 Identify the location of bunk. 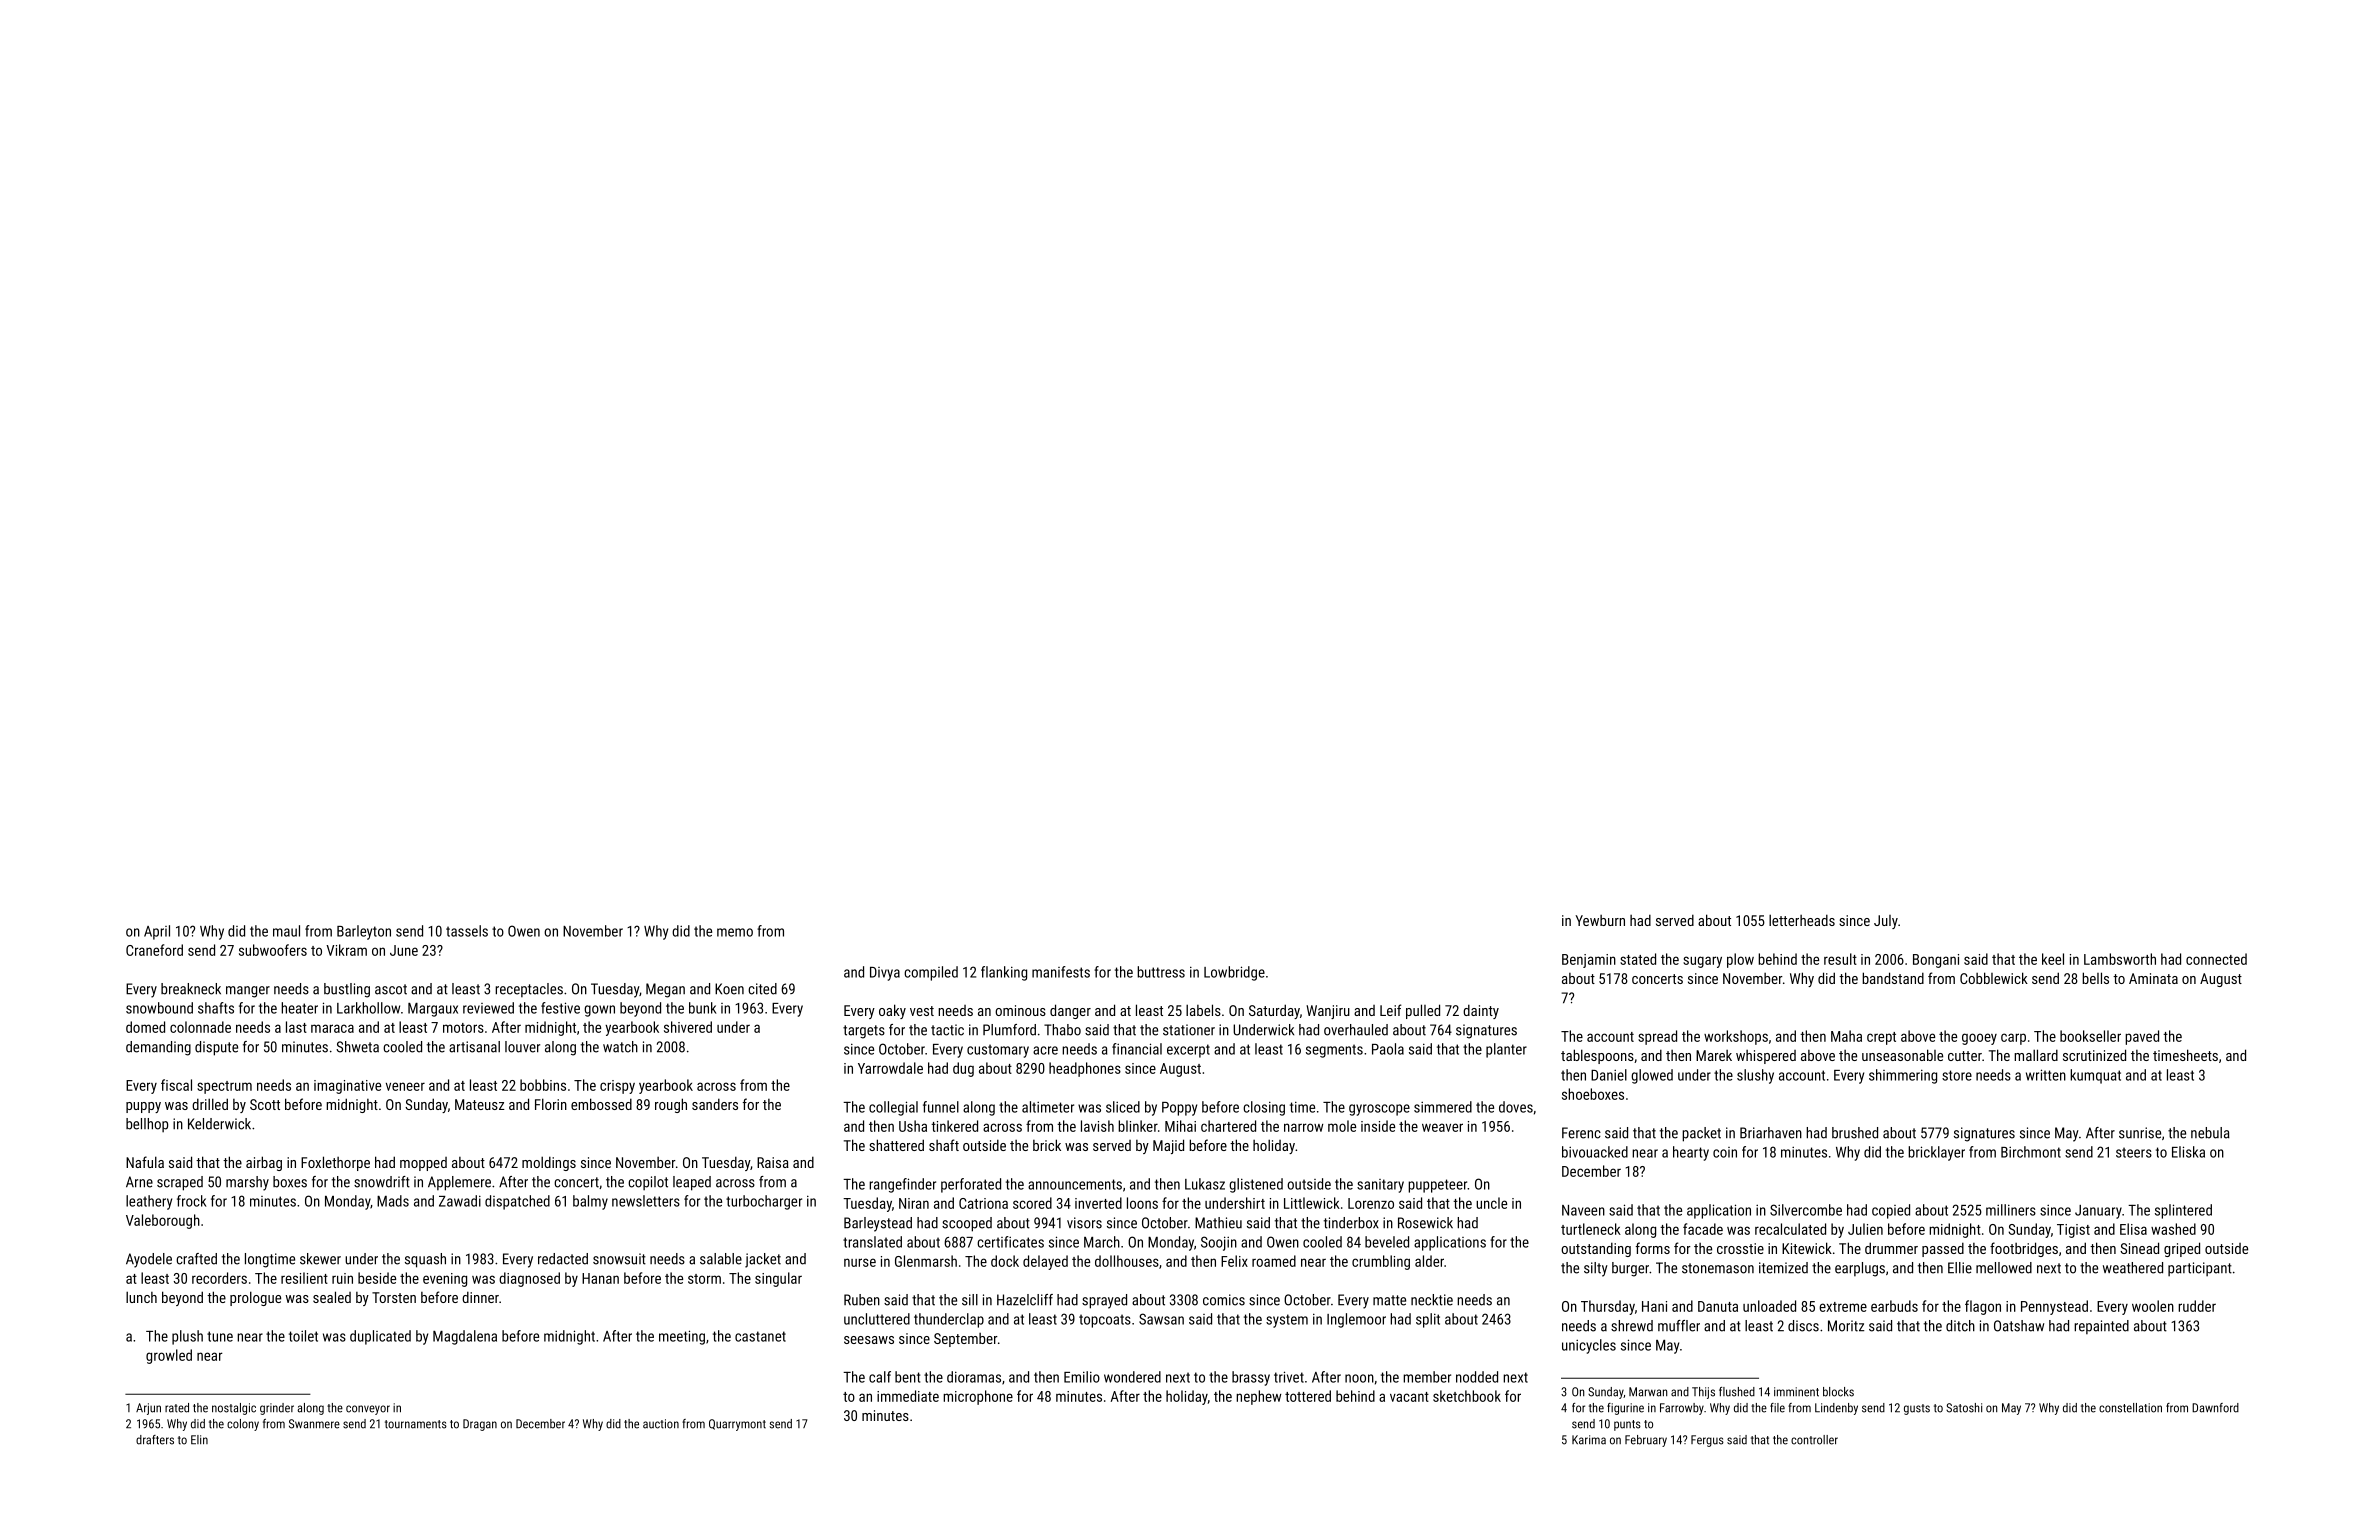
(703, 1008).
